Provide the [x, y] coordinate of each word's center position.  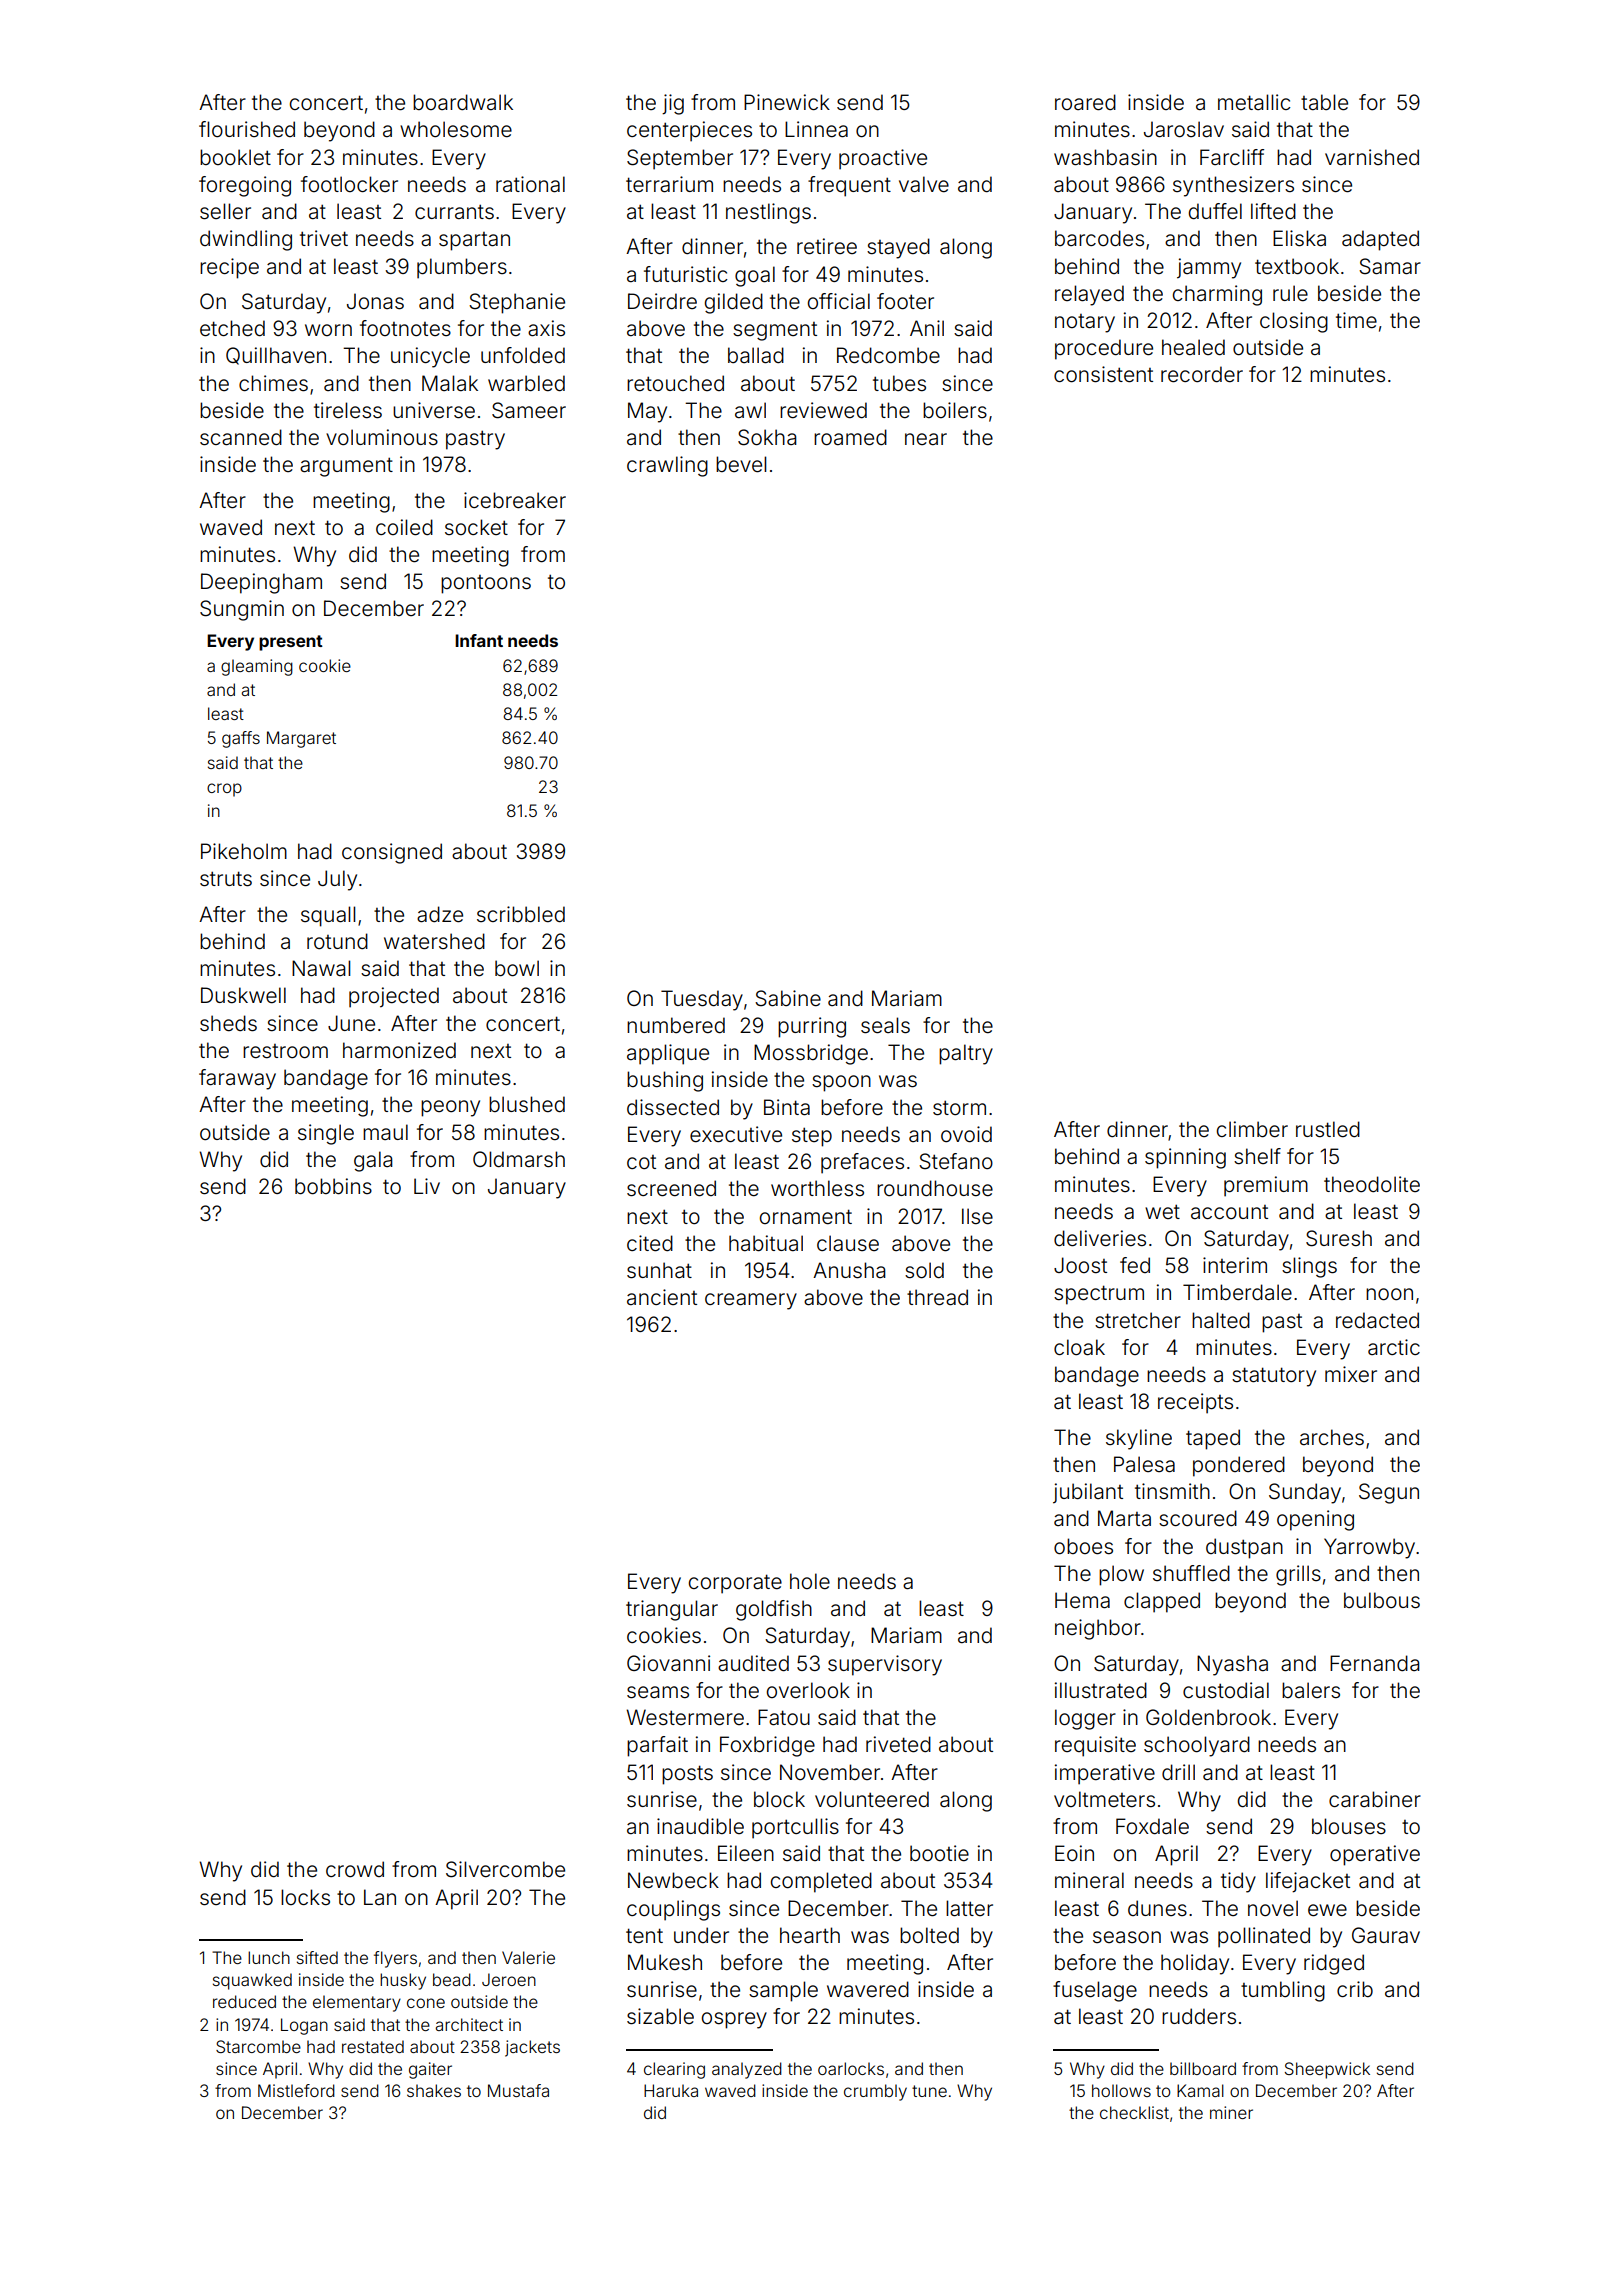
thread [937, 1297]
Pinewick [787, 102]
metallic [1254, 102]
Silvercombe [505, 1869]
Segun [1389, 1493]
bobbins [333, 1186]
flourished [247, 129]
